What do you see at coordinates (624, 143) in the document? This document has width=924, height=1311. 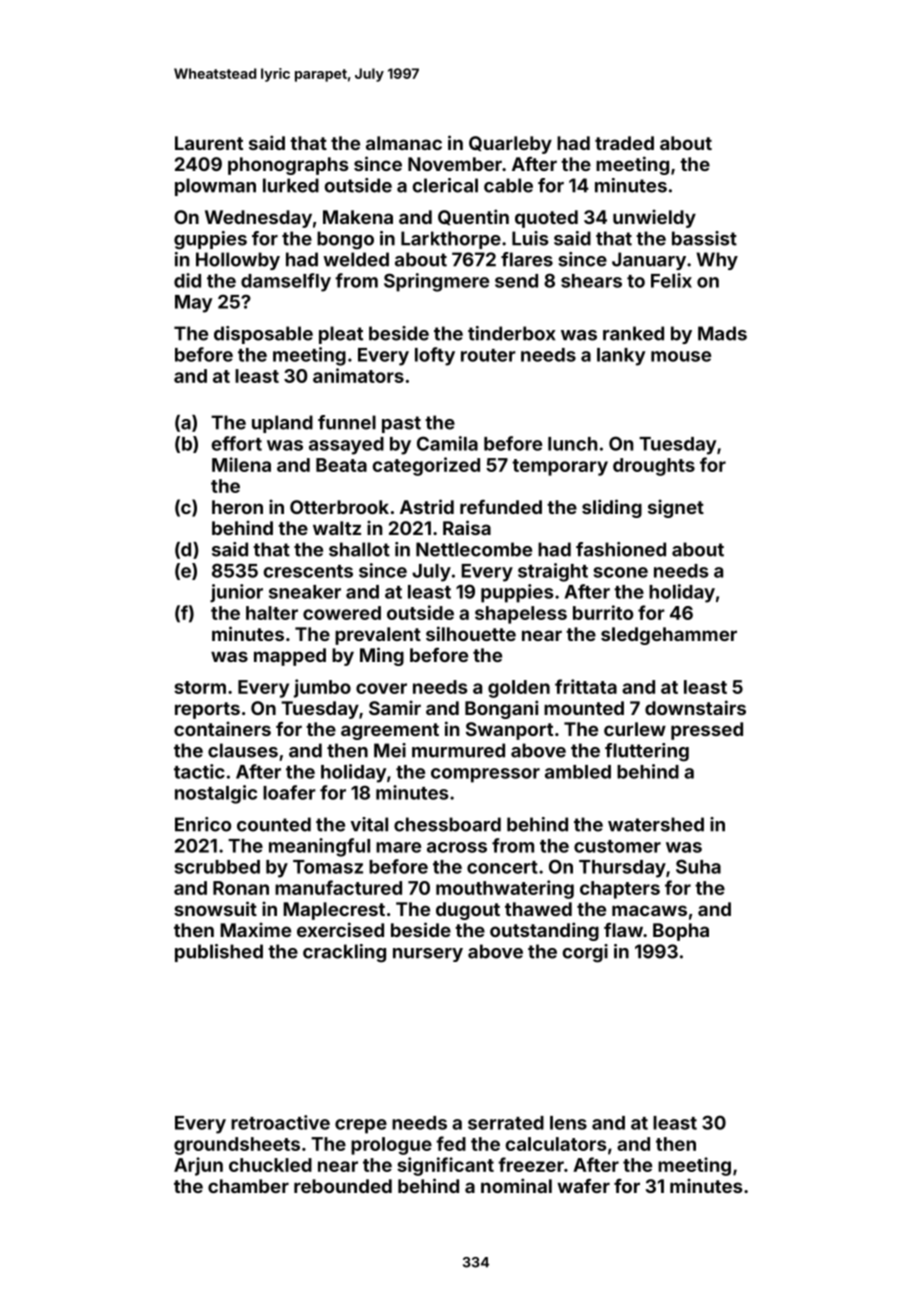 I see `traded` at bounding box center [624, 143].
